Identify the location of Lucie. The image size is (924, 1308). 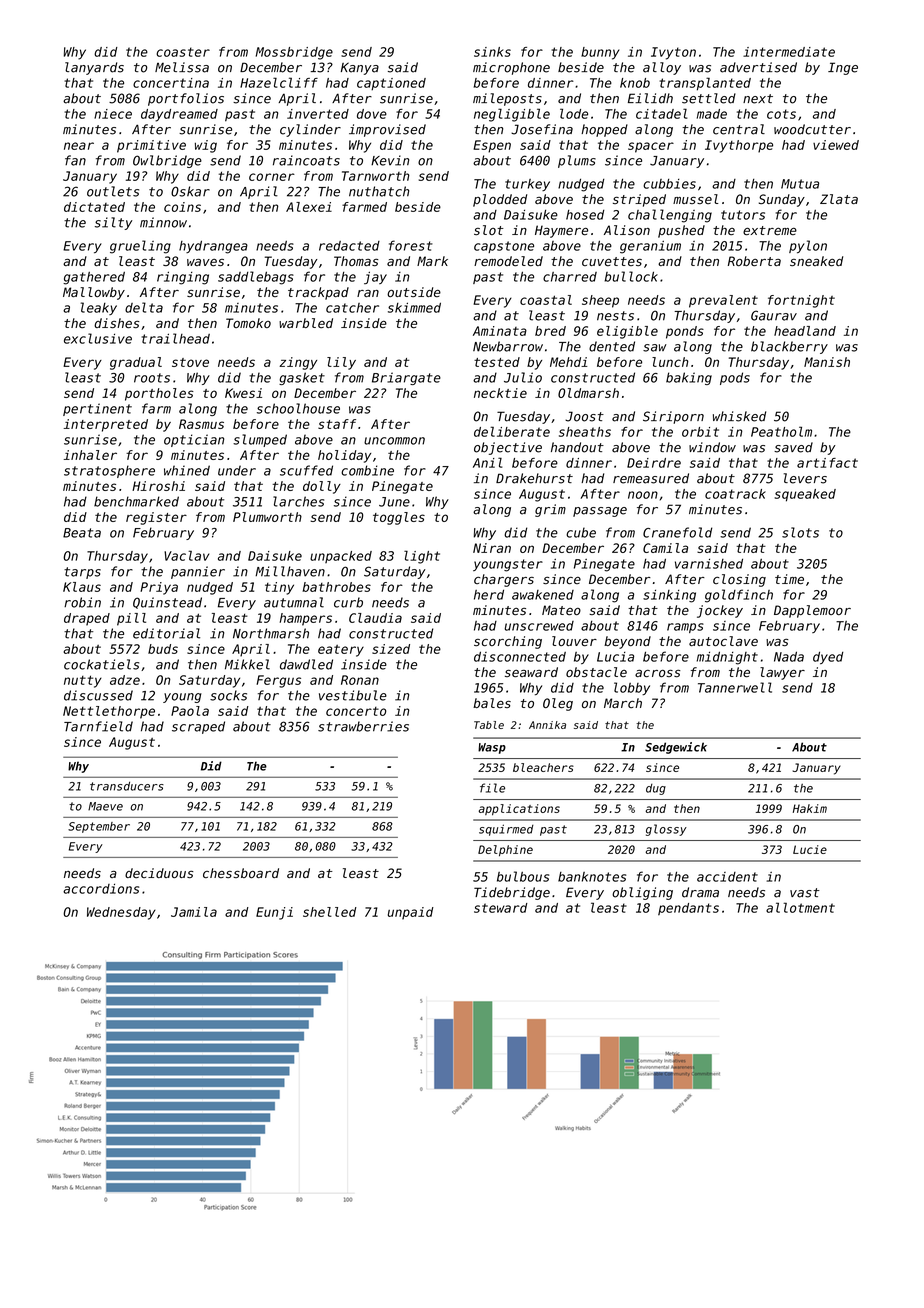
(810, 849).
